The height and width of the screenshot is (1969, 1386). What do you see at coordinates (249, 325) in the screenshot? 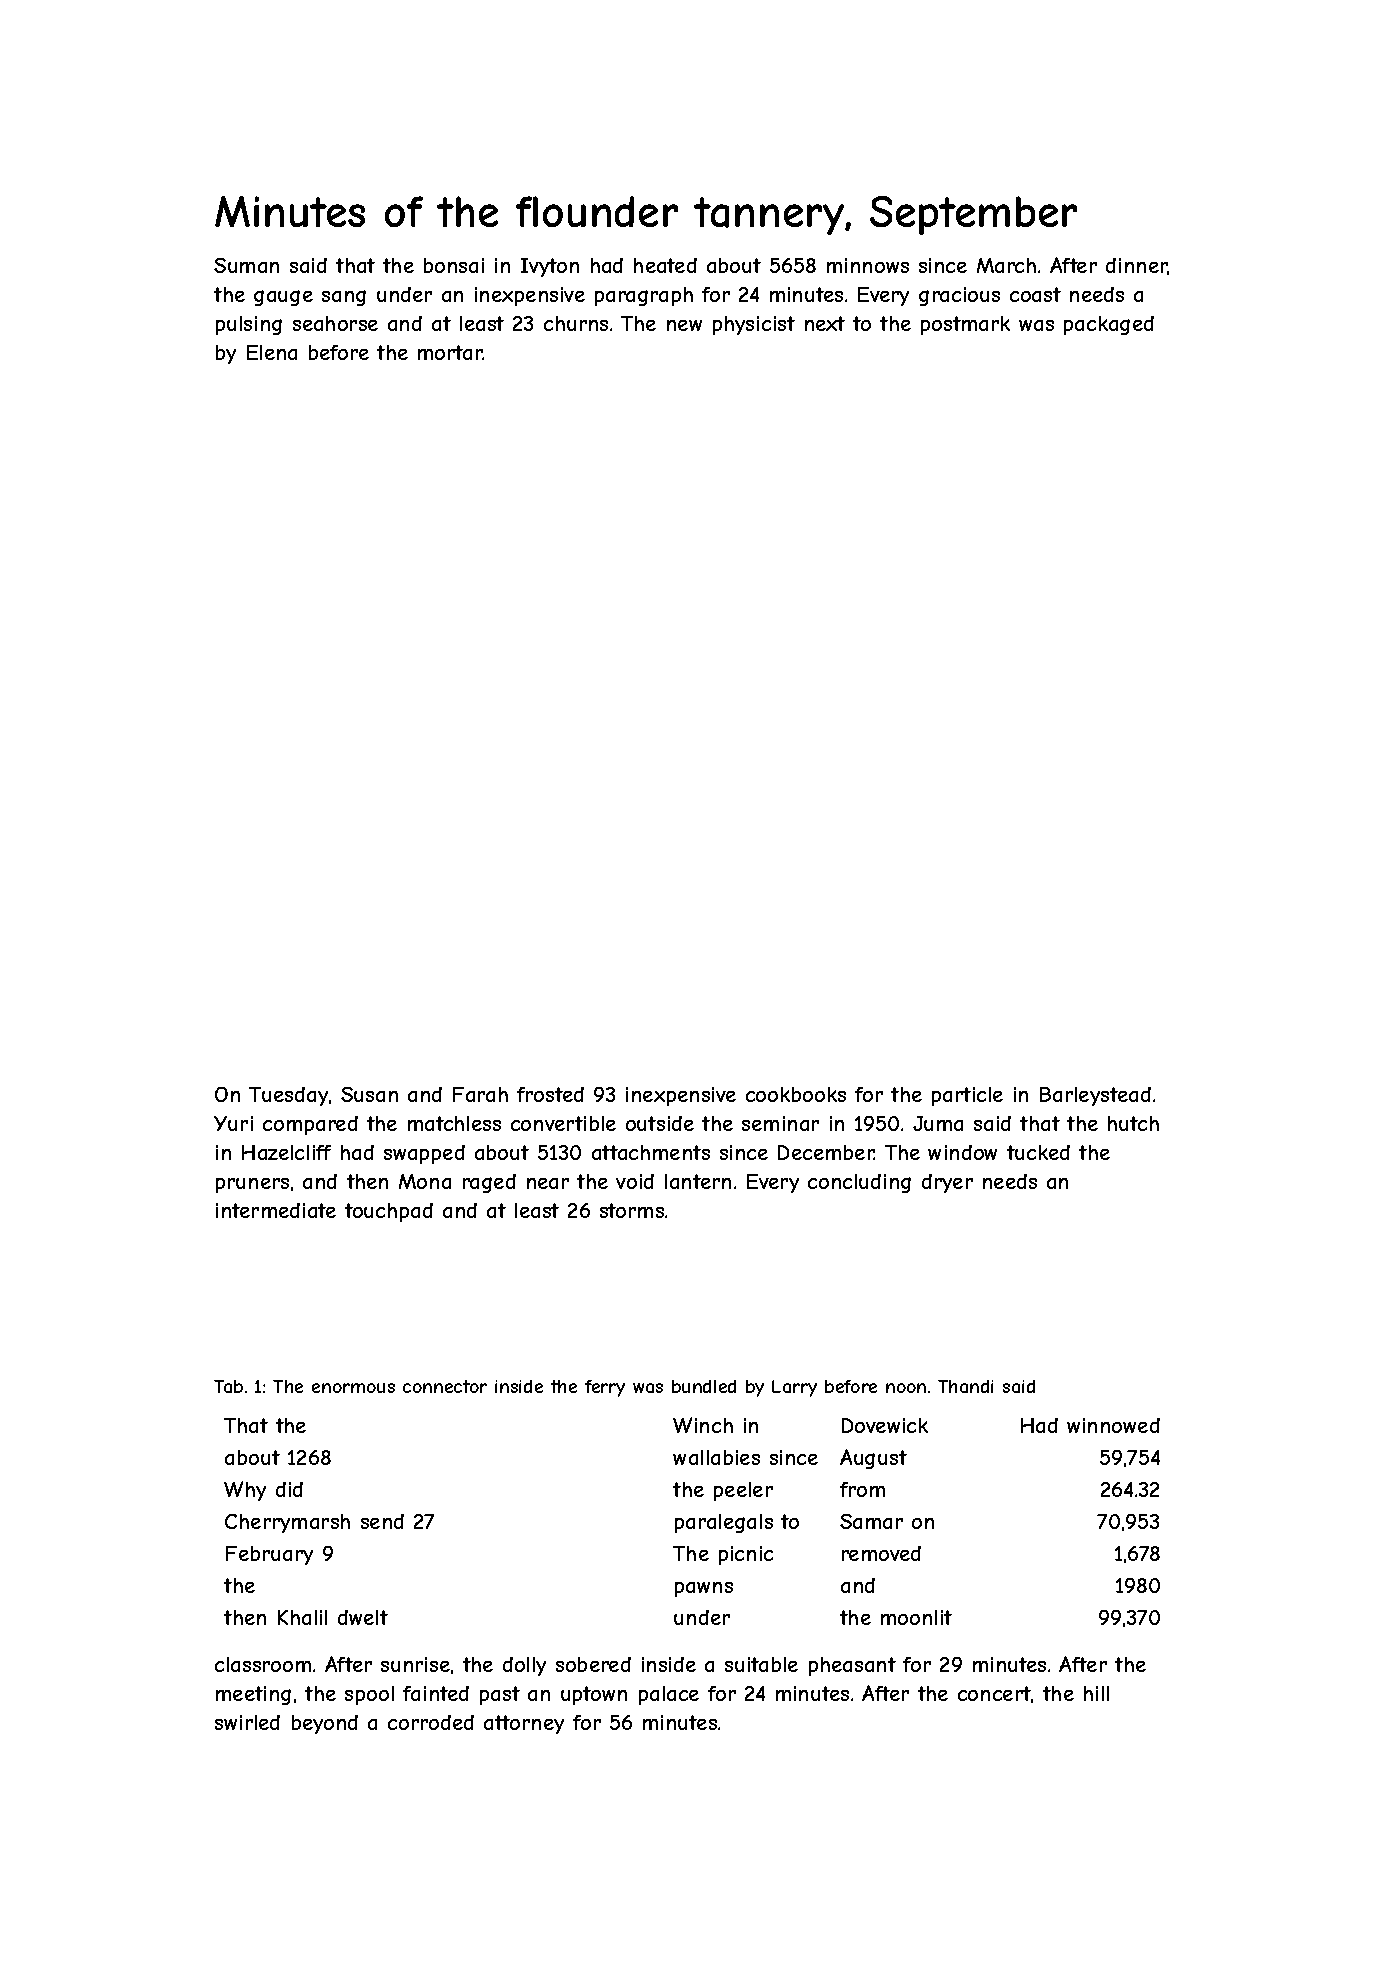
I see `pulsing` at bounding box center [249, 325].
